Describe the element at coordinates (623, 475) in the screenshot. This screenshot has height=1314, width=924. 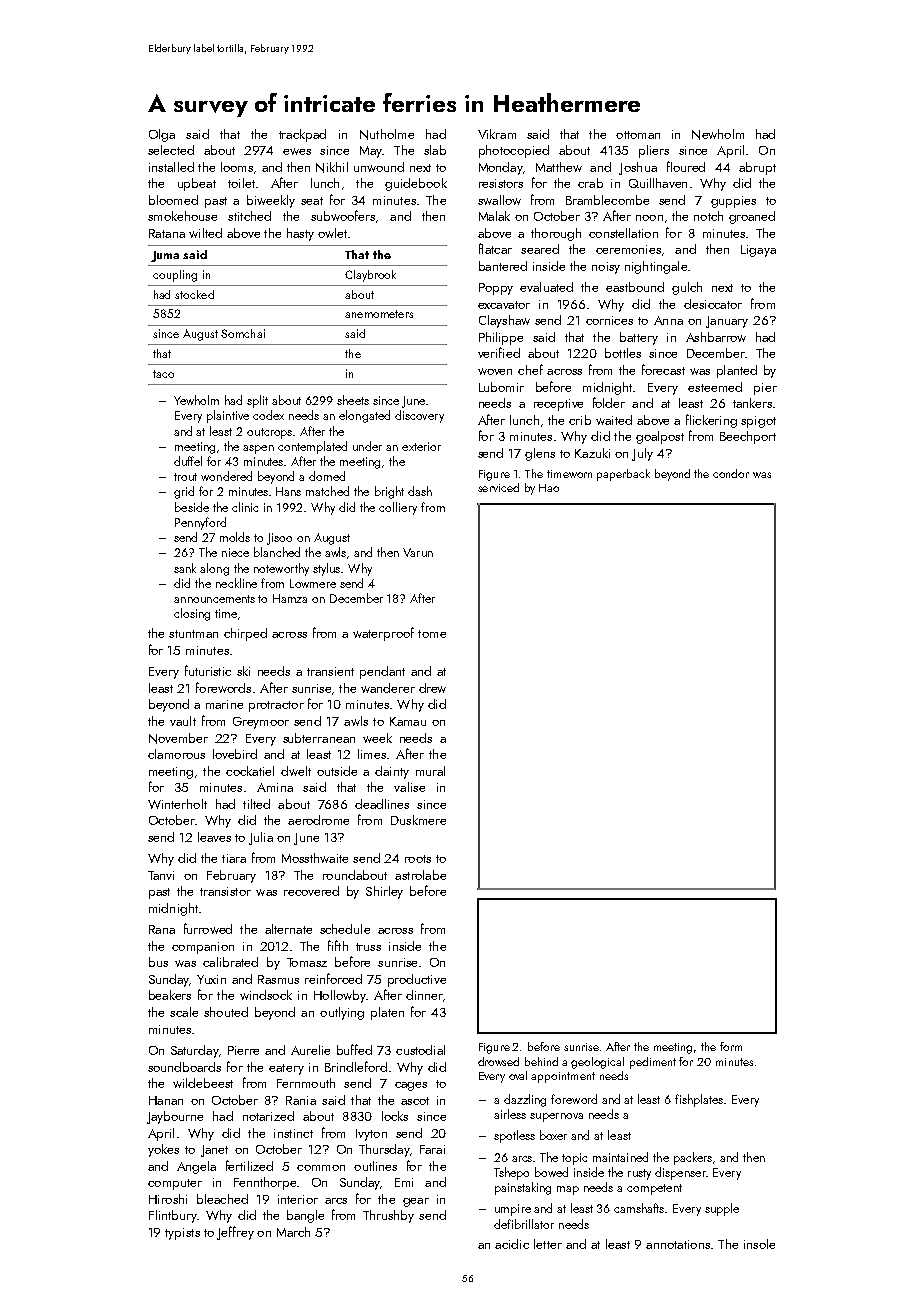
I see `paperback` at that location.
